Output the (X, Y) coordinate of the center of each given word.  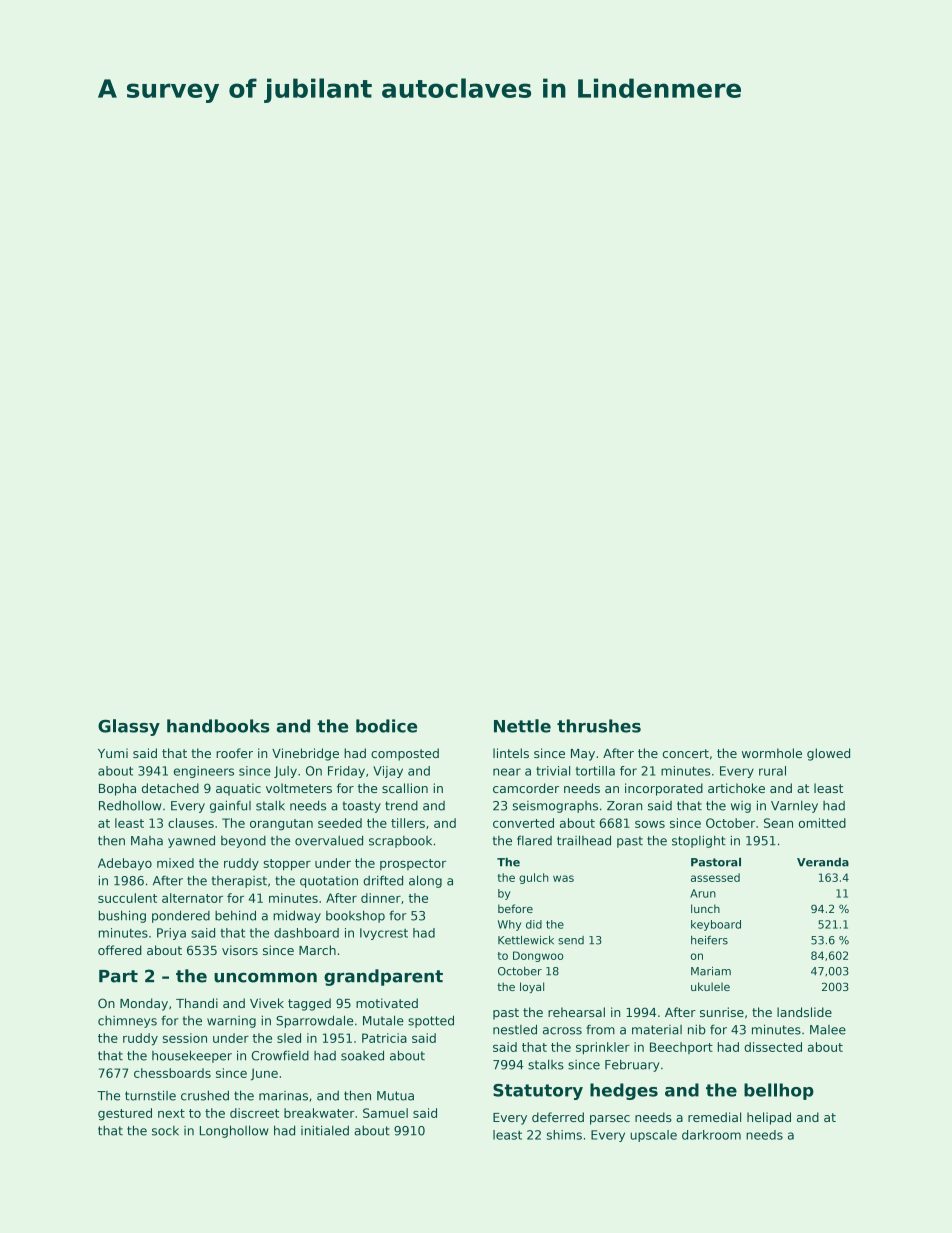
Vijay (388, 772)
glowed (828, 754)
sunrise (722, 1012)
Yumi (113, 753)
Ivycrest (384, 934)
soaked (362, 1055)
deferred (558, 1117)
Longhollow (234, 1131)
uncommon (265, 977)
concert (686, 753)
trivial (553, 771)
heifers (709, 940)
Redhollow (130, 805)
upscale (653, 1136)
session (185, 1038)
